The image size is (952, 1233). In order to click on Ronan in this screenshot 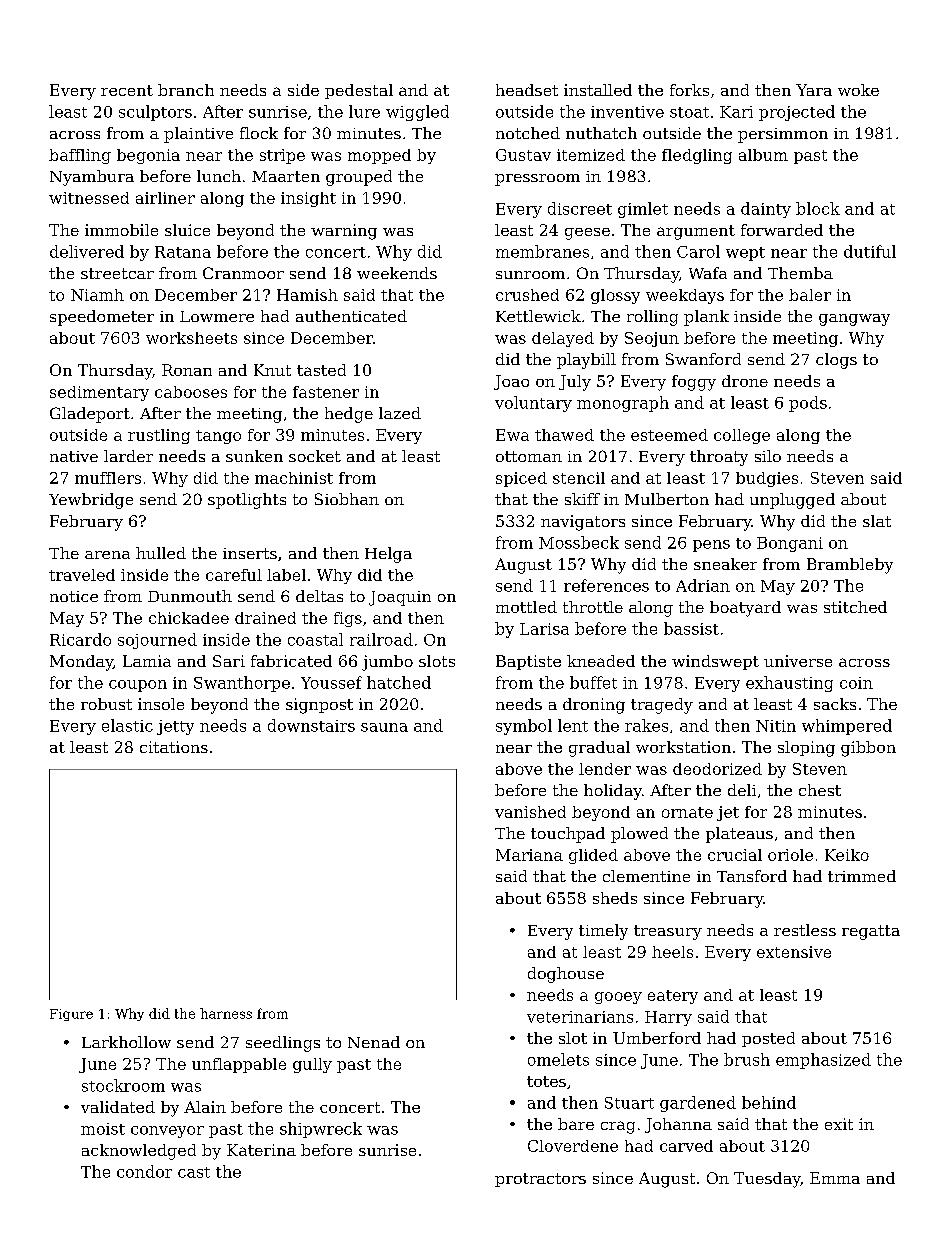, I will do `click(187, 370)`.
